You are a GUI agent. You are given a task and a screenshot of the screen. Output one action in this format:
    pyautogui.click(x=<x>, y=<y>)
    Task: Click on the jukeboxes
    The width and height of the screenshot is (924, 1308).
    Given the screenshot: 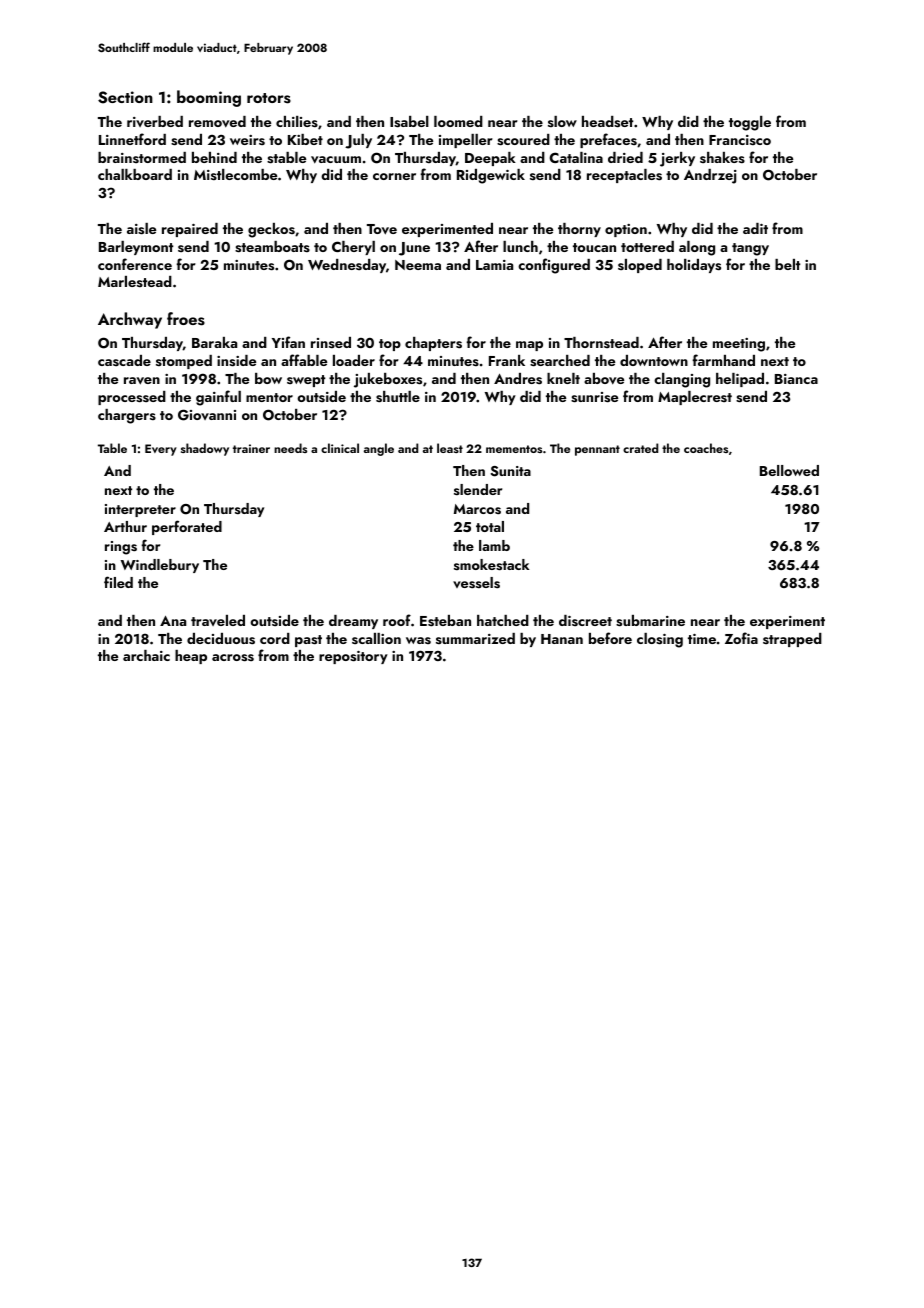 What is the action you would take?
    pyautogui.click(x=388, y=380)
